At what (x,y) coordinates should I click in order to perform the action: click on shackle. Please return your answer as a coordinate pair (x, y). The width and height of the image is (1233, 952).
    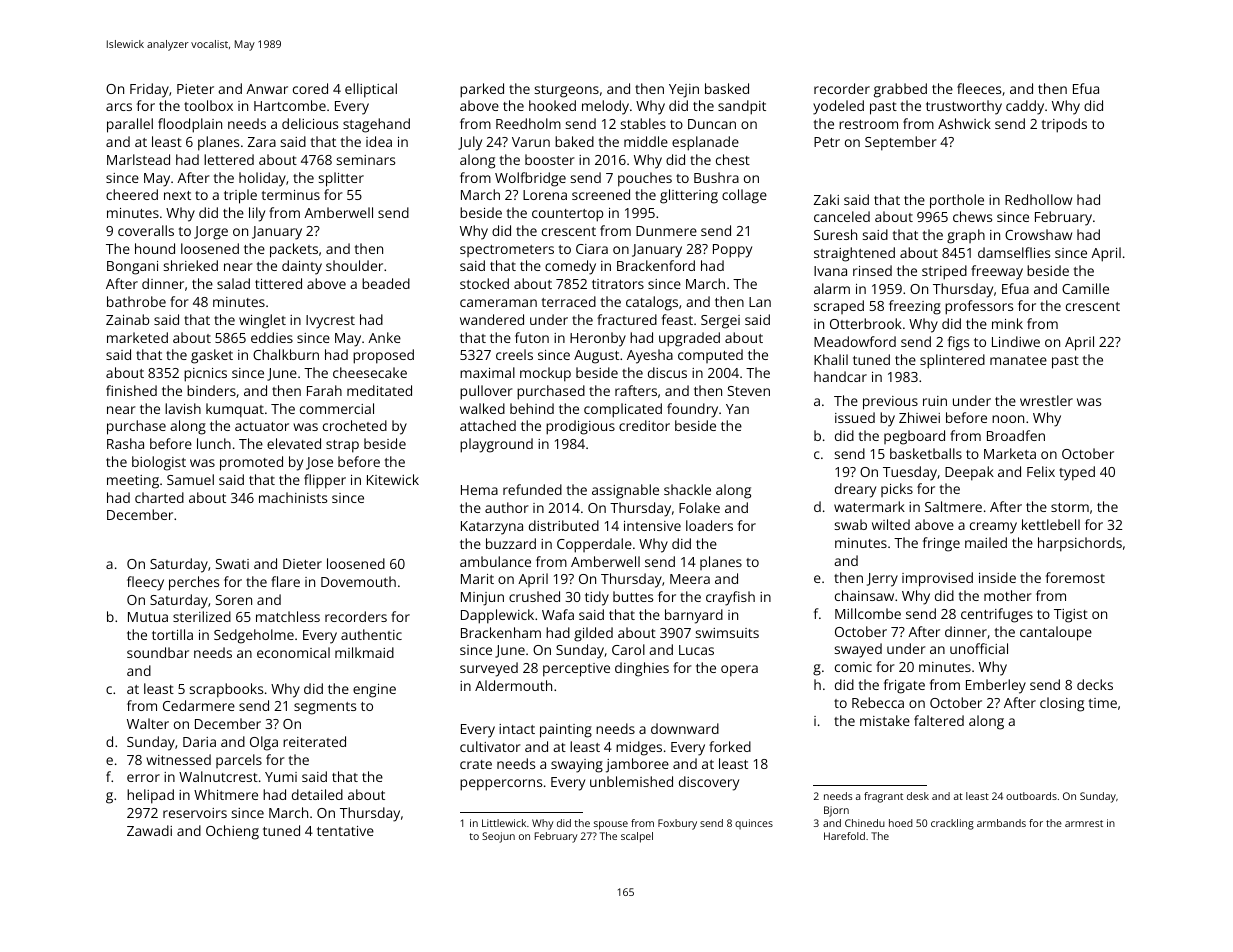
    Looking at the image, I should click on (687, 489).
